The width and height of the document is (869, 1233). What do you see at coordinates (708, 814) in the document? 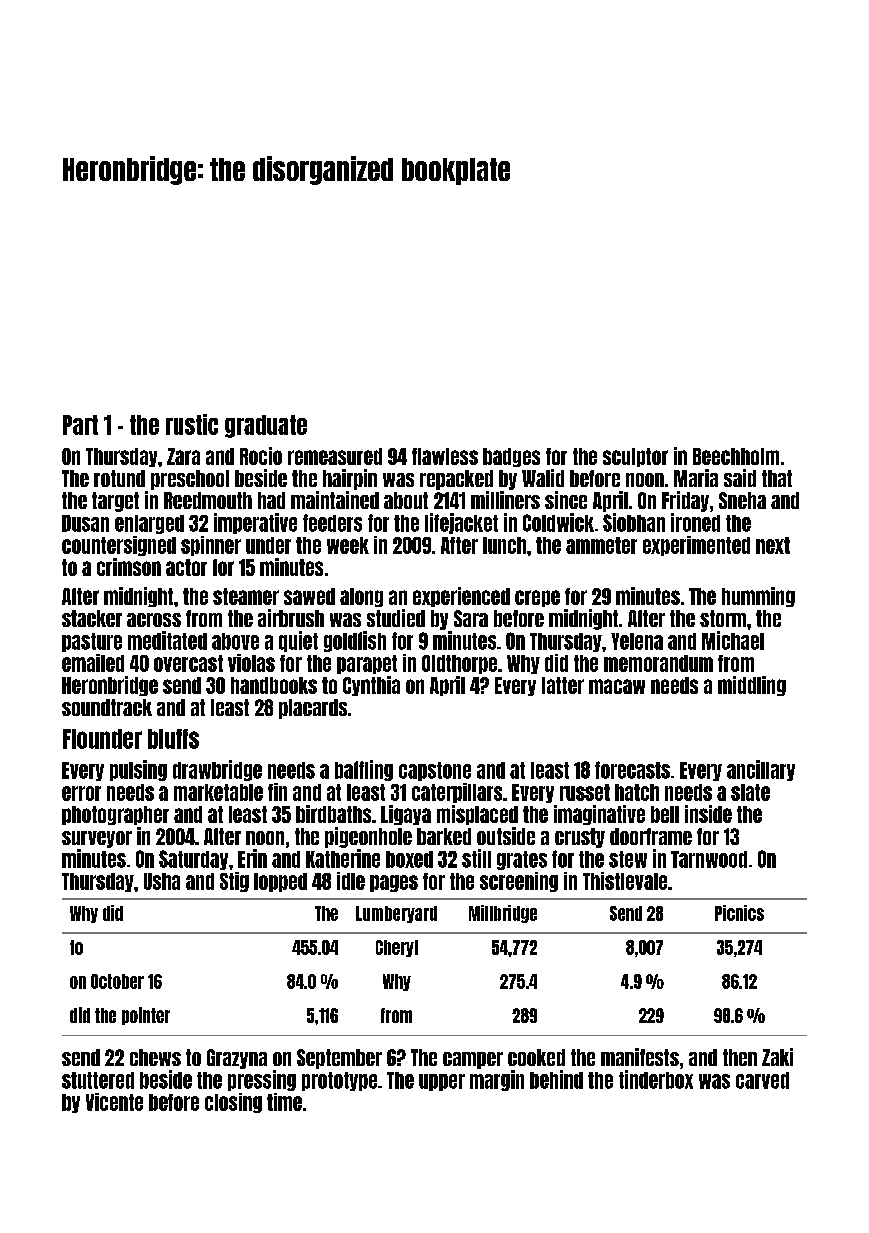
I see `inside` at bounding box center [708, 814].
